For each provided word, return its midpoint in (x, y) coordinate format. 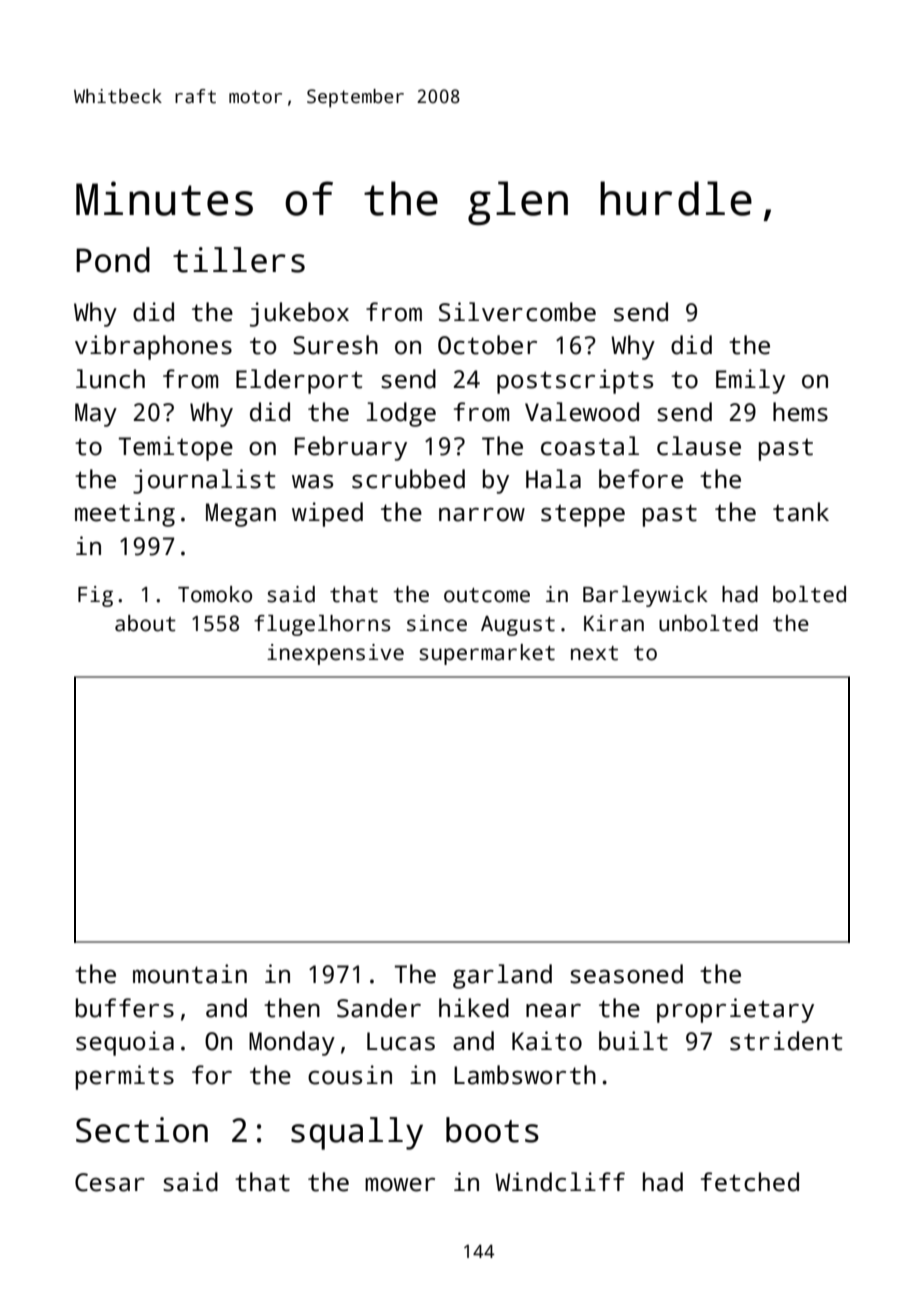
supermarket (487, 654)
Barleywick (645, 596)
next (594, 653)
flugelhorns (322, 625)
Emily (750, 381)
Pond (113, 260)
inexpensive (335, 654)
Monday (292, 1043)
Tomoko (215, 594)
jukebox (299, 314)
